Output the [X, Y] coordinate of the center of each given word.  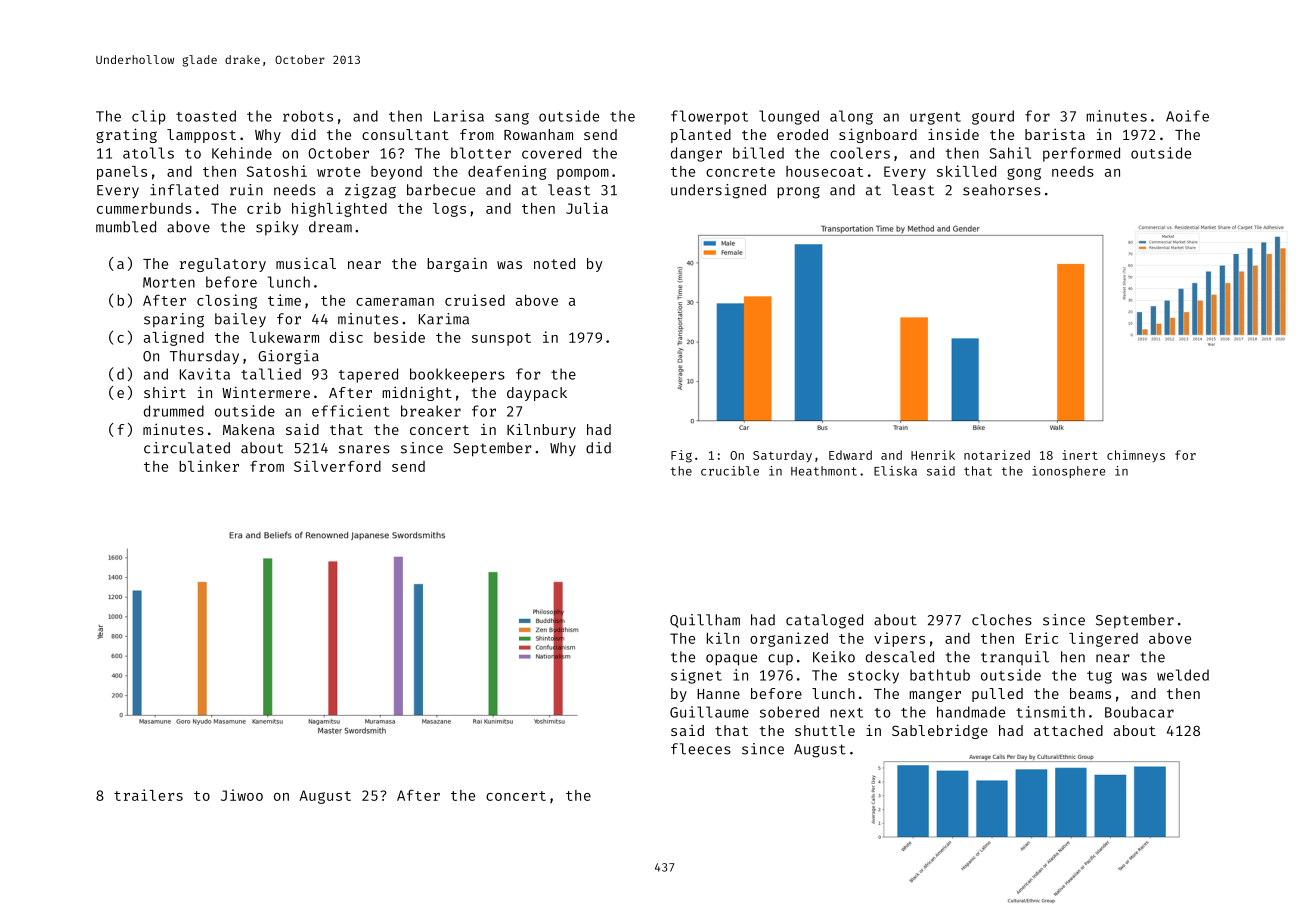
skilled [966, 171]
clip [149, 117]
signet [696, 676]
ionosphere [1068, 472]
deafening [507, 172]
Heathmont [824, 471]
